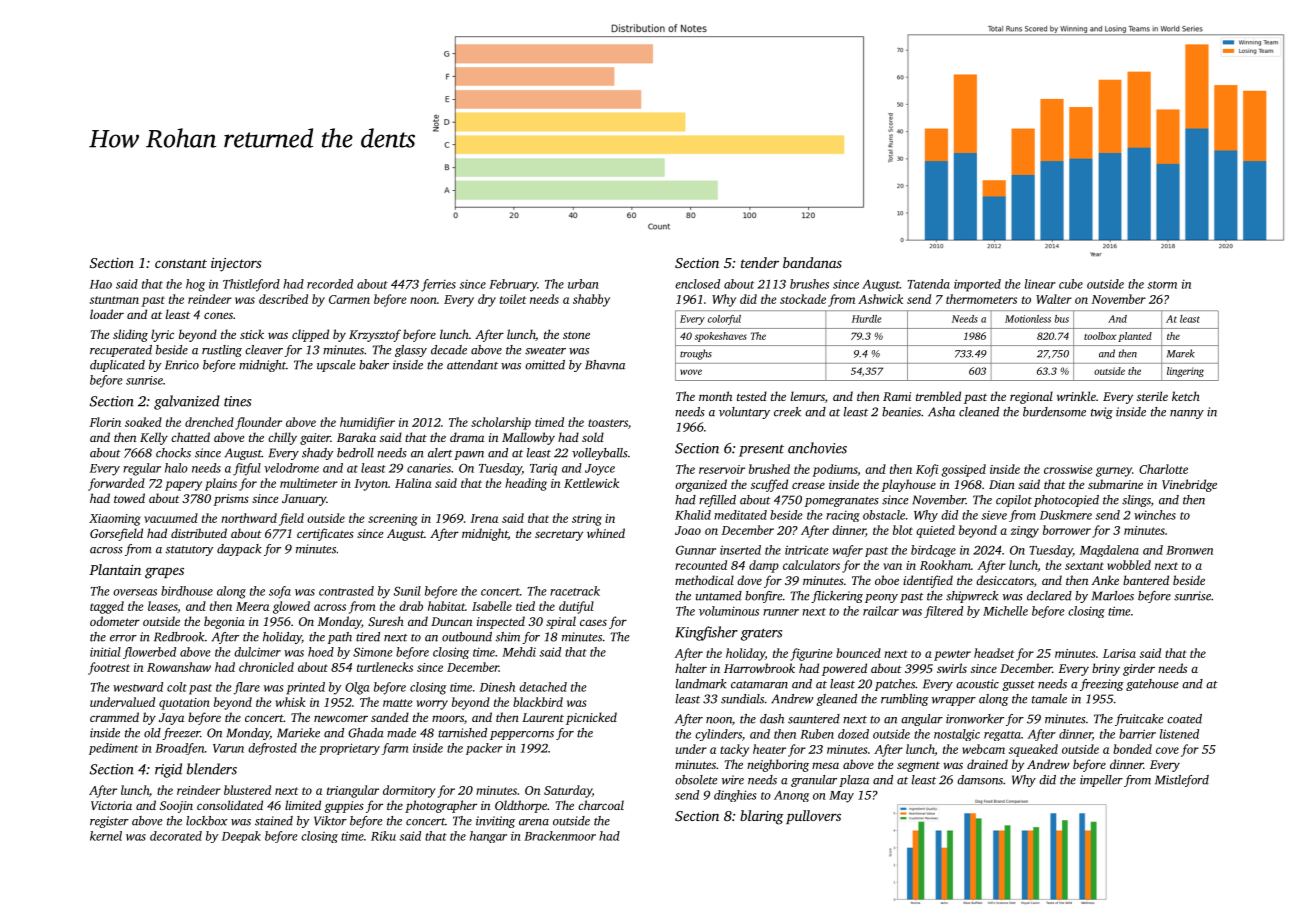 The width and height of the image is (1308, 924). I want to click on Bronwen, so click(1189, 550).
